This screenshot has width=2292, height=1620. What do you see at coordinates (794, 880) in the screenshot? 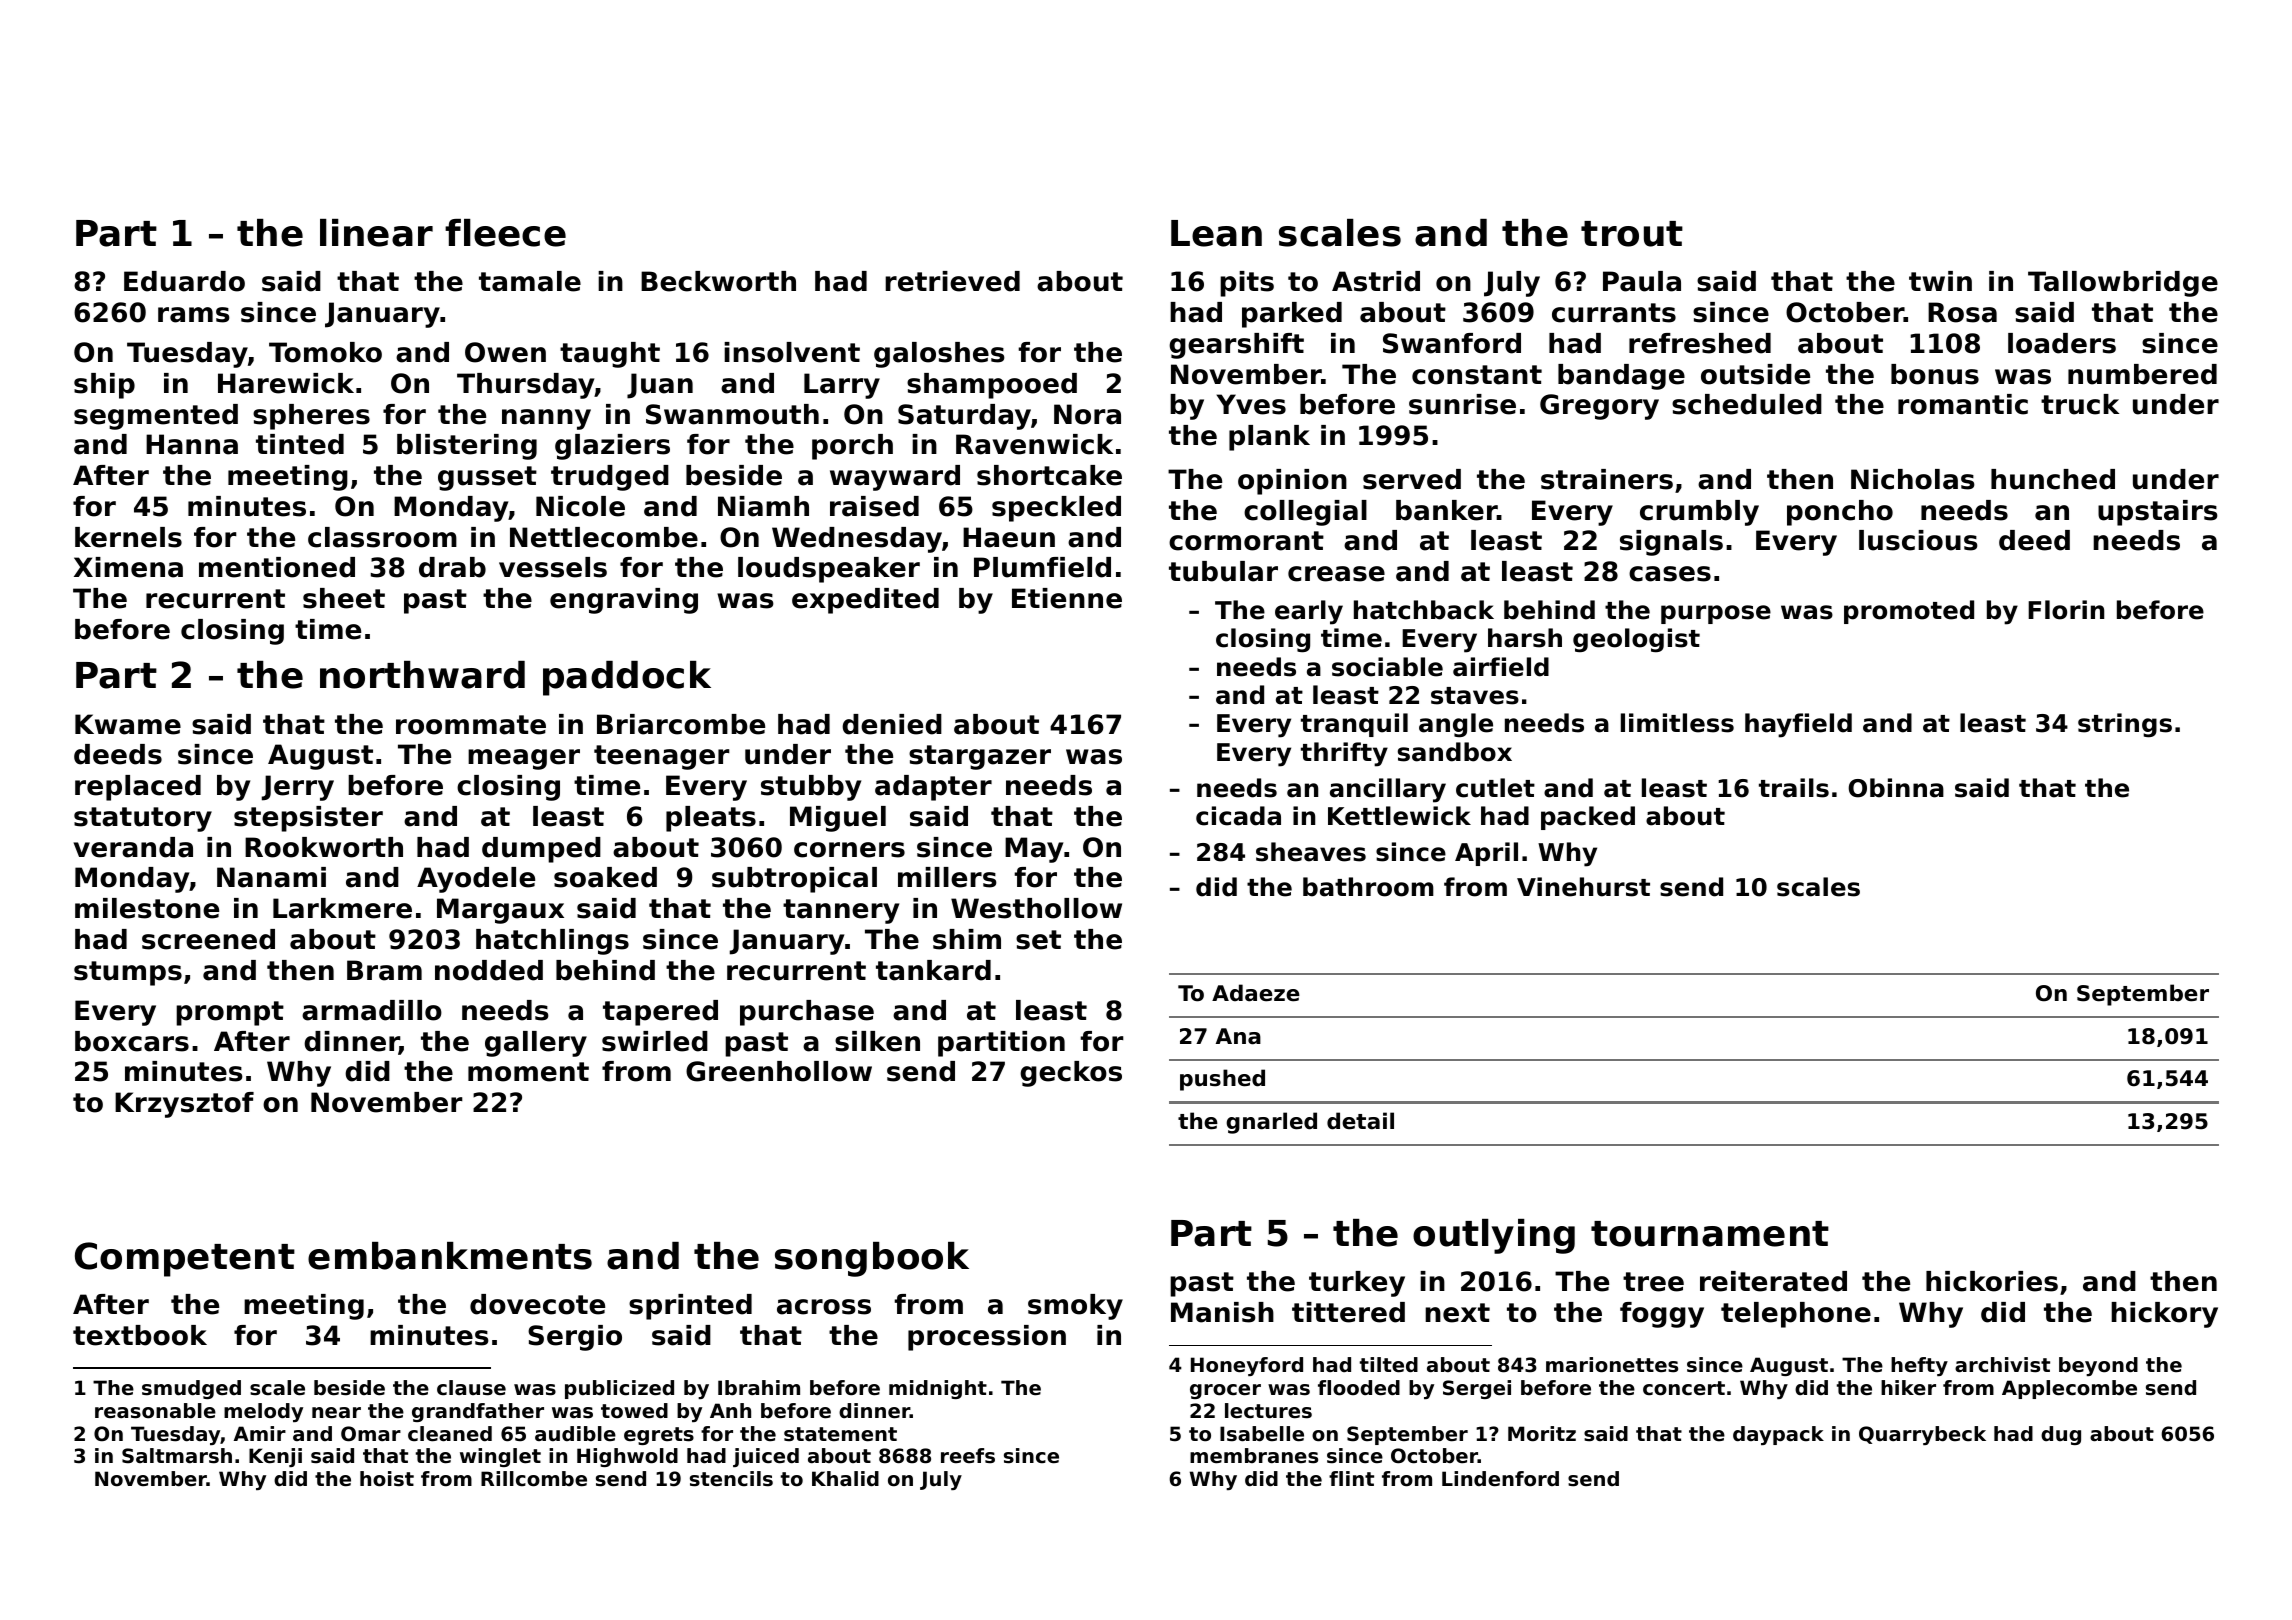
I see `subtropical` at bounding box center [794, 880].
